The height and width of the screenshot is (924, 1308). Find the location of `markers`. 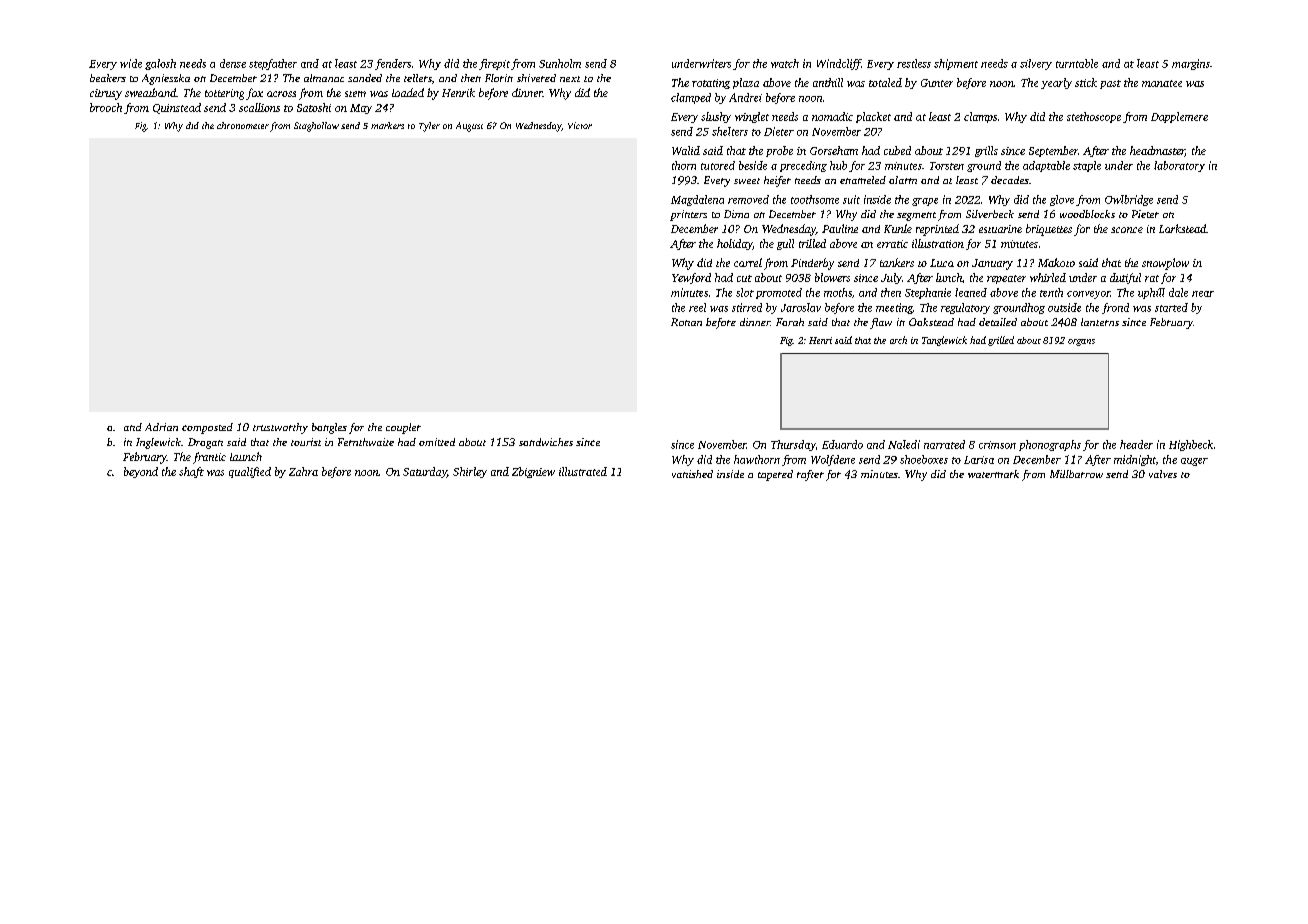

markers is located at coordinates (387, 125).
